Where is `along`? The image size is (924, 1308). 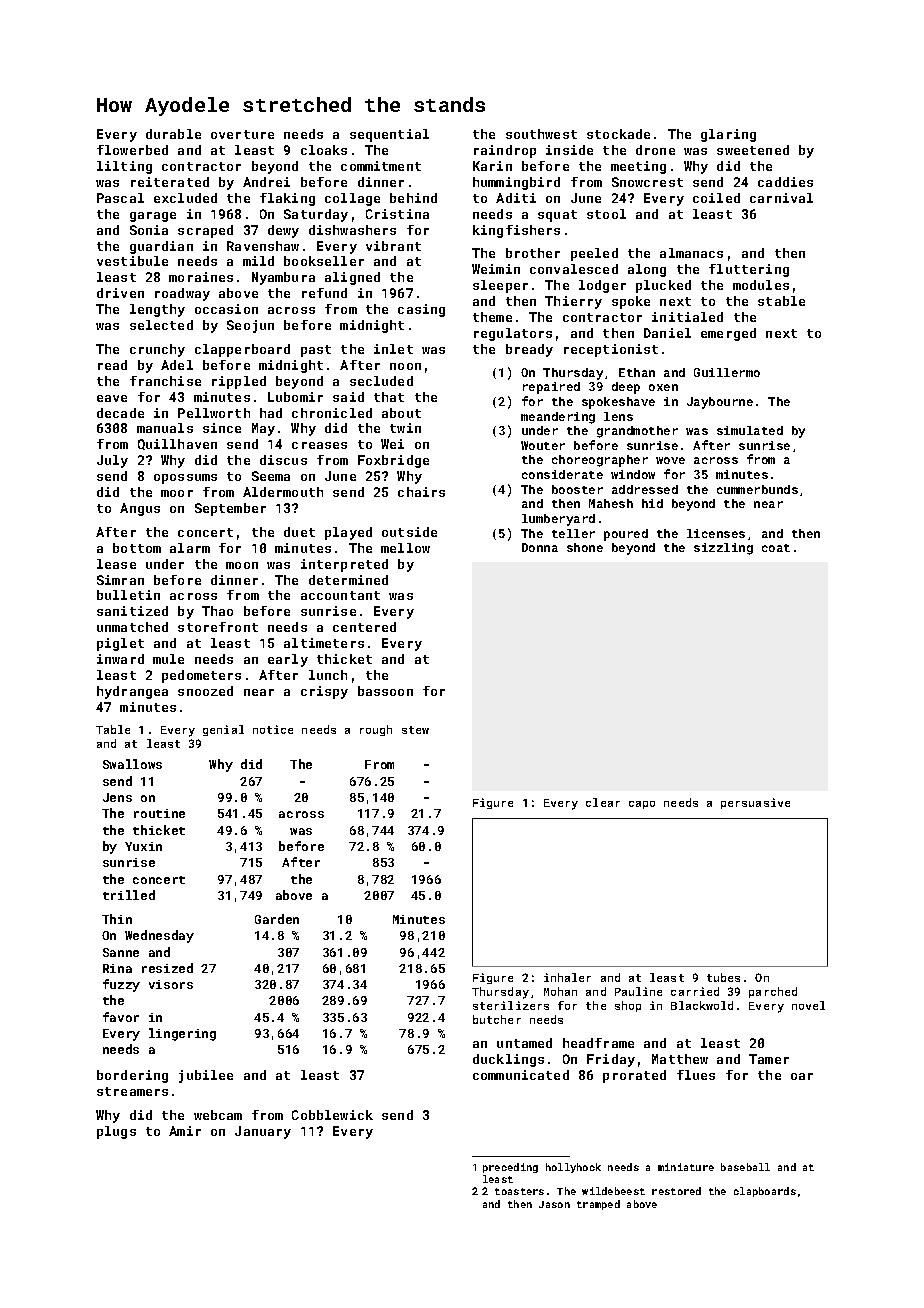
along is located at coordinates (647, 270).
